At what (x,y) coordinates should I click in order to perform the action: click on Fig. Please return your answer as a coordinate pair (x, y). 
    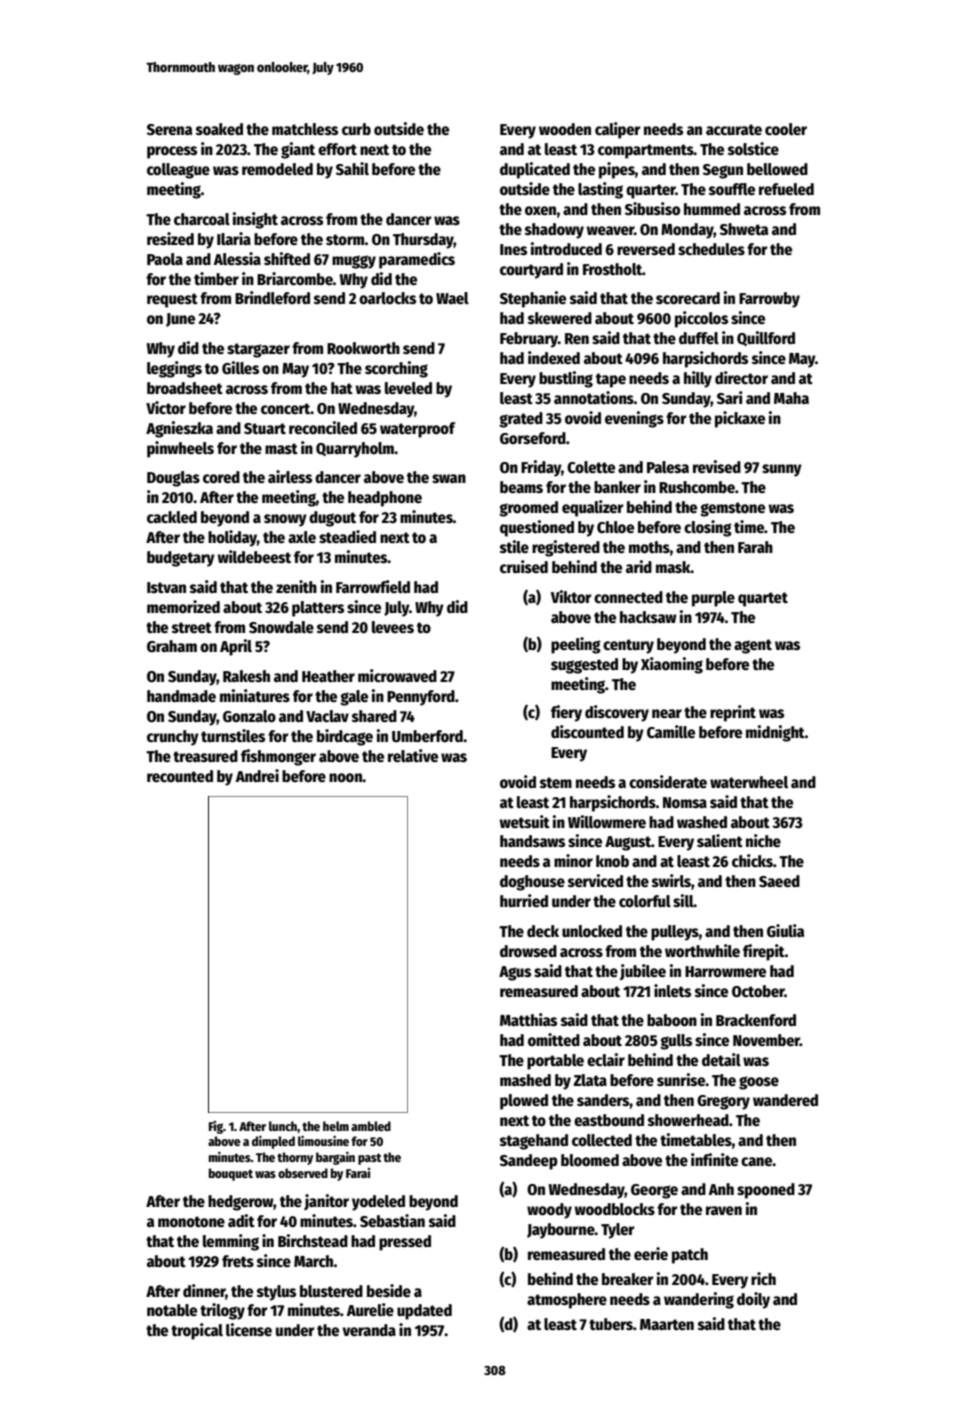
    Looking at the image, I should click on (216, 1127).
